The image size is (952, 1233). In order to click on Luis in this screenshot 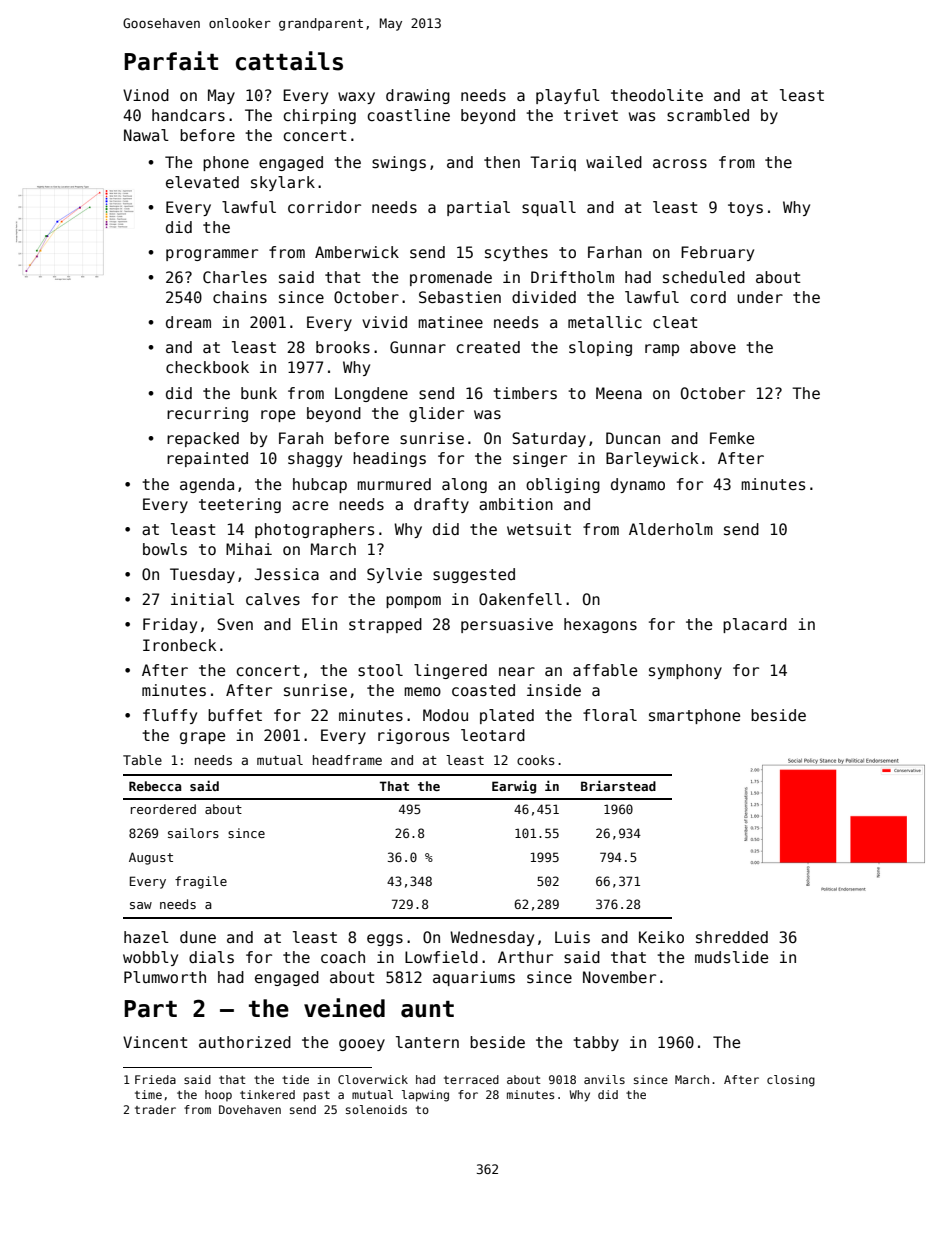, I will do `click(572, 937)`.
